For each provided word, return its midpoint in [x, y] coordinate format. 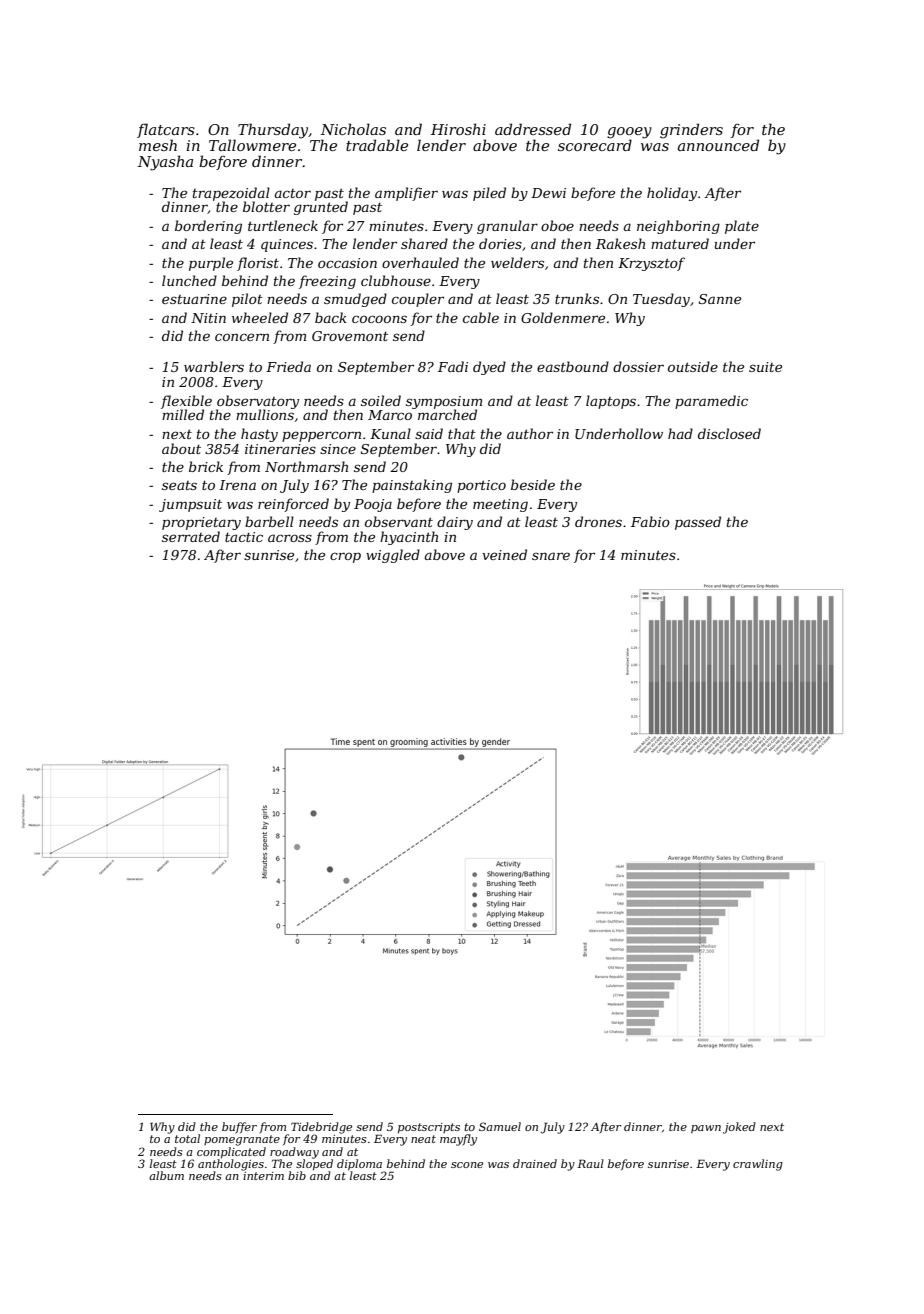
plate [742, 227]
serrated [191, 536]
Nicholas [353, 129]
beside [533, 484]
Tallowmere [252, 145]
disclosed [729, 433]
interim [263, 1176]
